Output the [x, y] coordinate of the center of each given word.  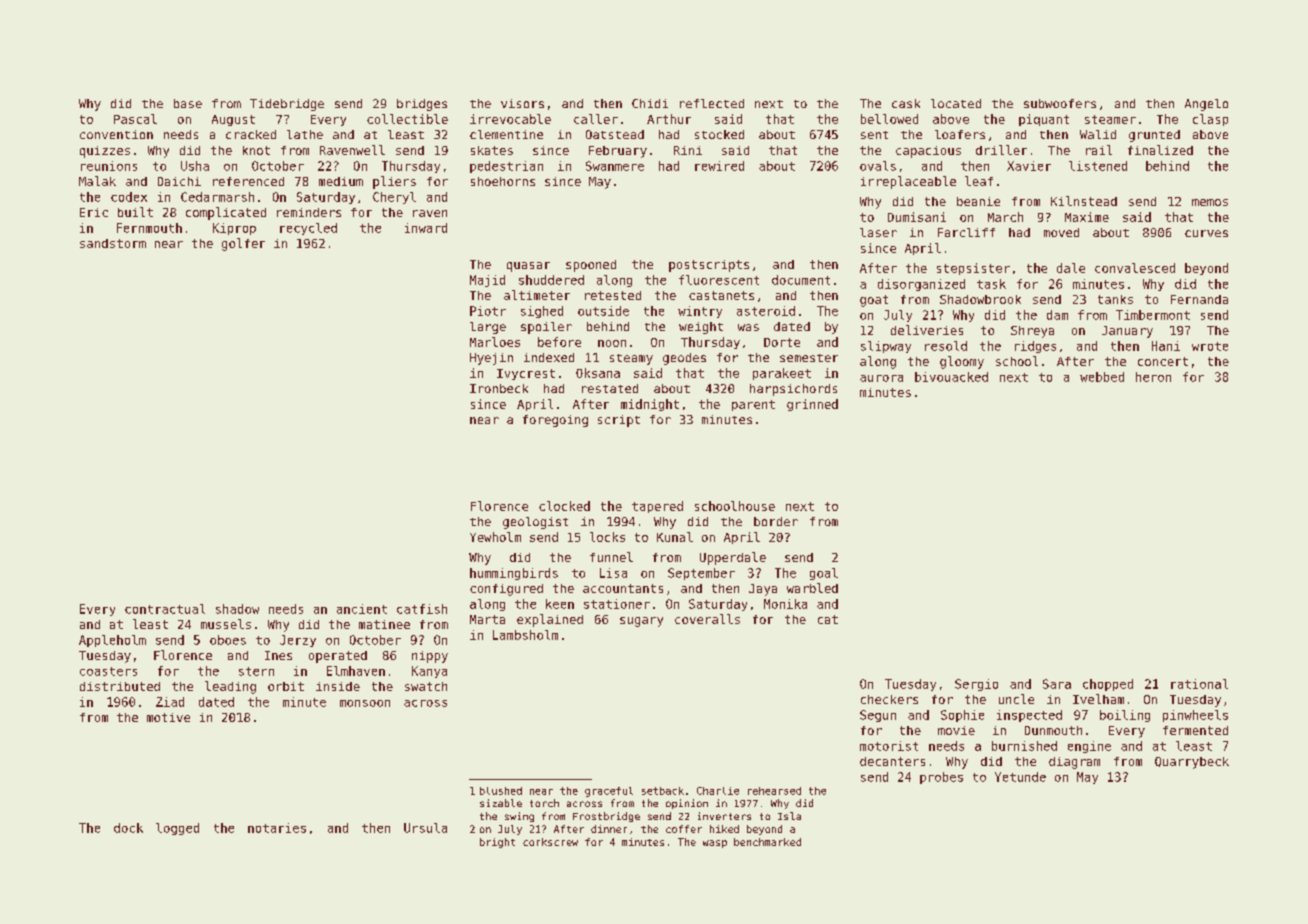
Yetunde [1020, 777]
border [776, 521]
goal [824, 574]
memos [1210, 202]
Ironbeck [499, 388]
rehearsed [774, 791]
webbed [1102, 377]
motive [168, 717]
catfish [422, 609]
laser [878, 232]
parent [753, 405]
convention [116, 134]
